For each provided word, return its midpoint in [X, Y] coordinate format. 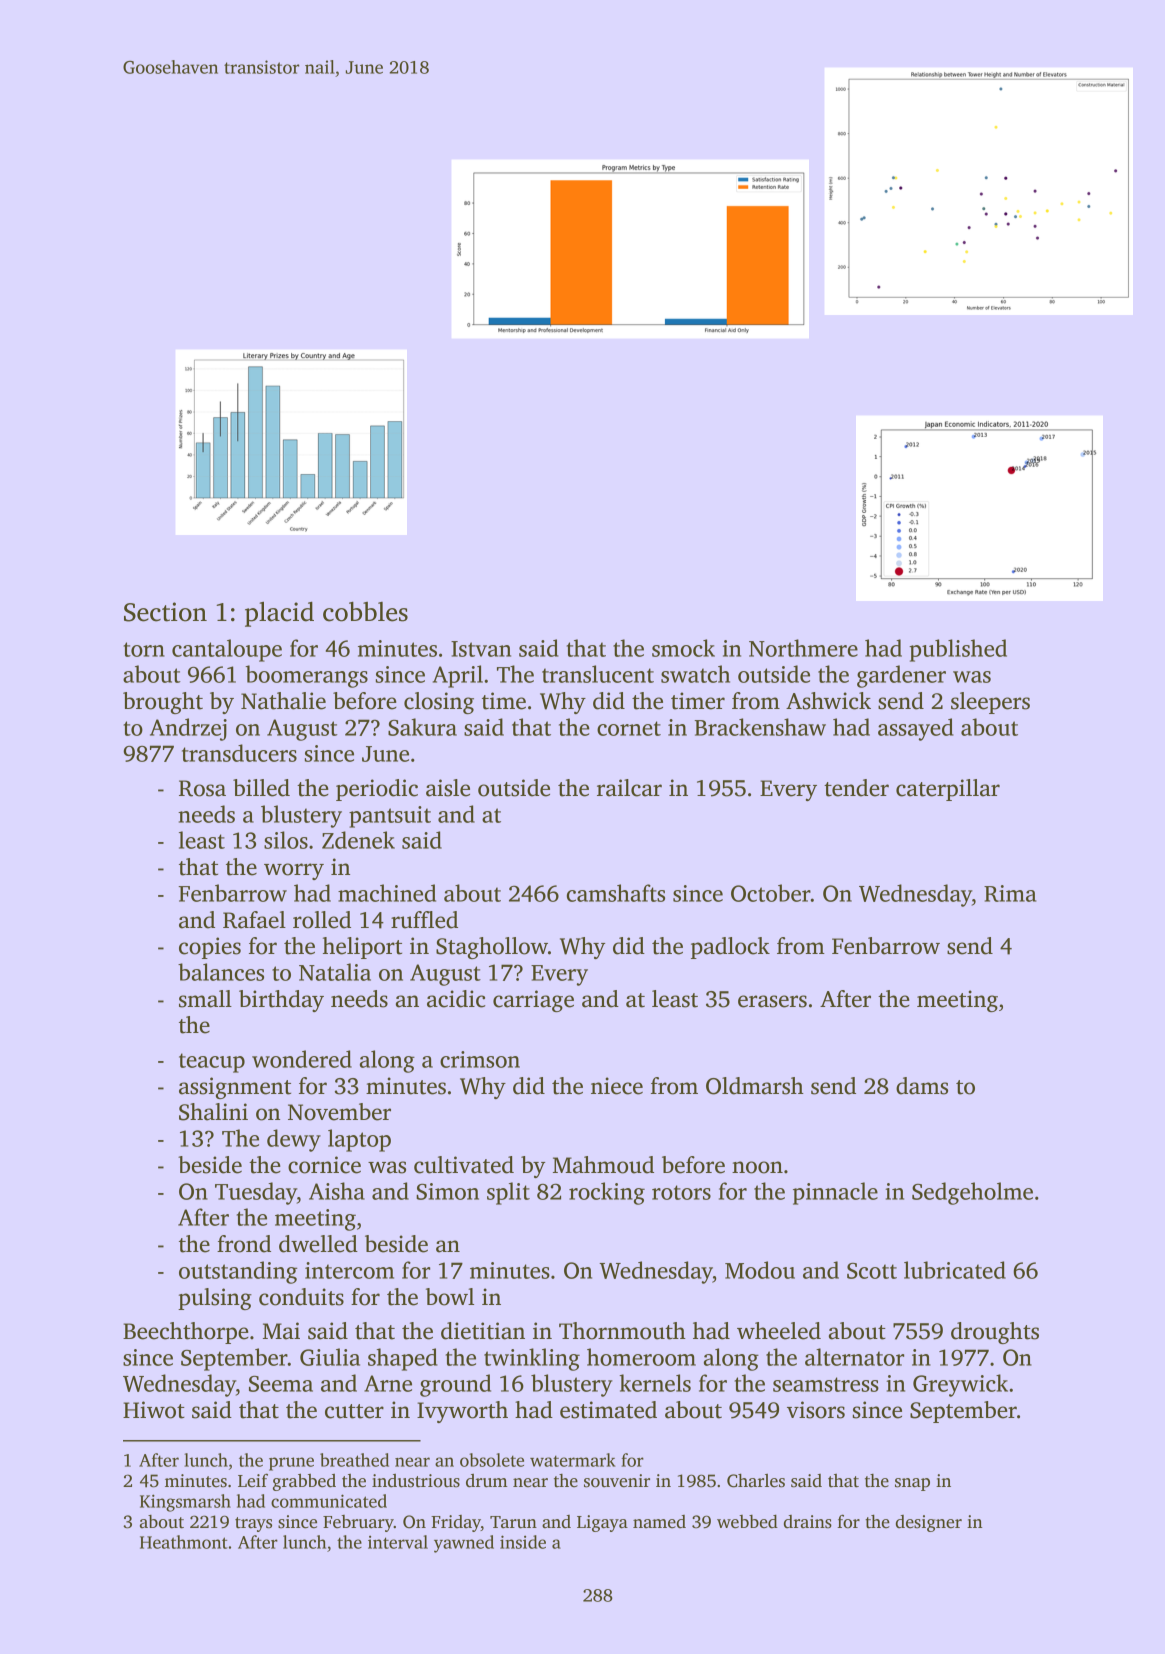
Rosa [202, 788]
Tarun [513, 1522]
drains [808, 1522]
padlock [730, 948]
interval [398, 1542]
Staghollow [492, 948]
